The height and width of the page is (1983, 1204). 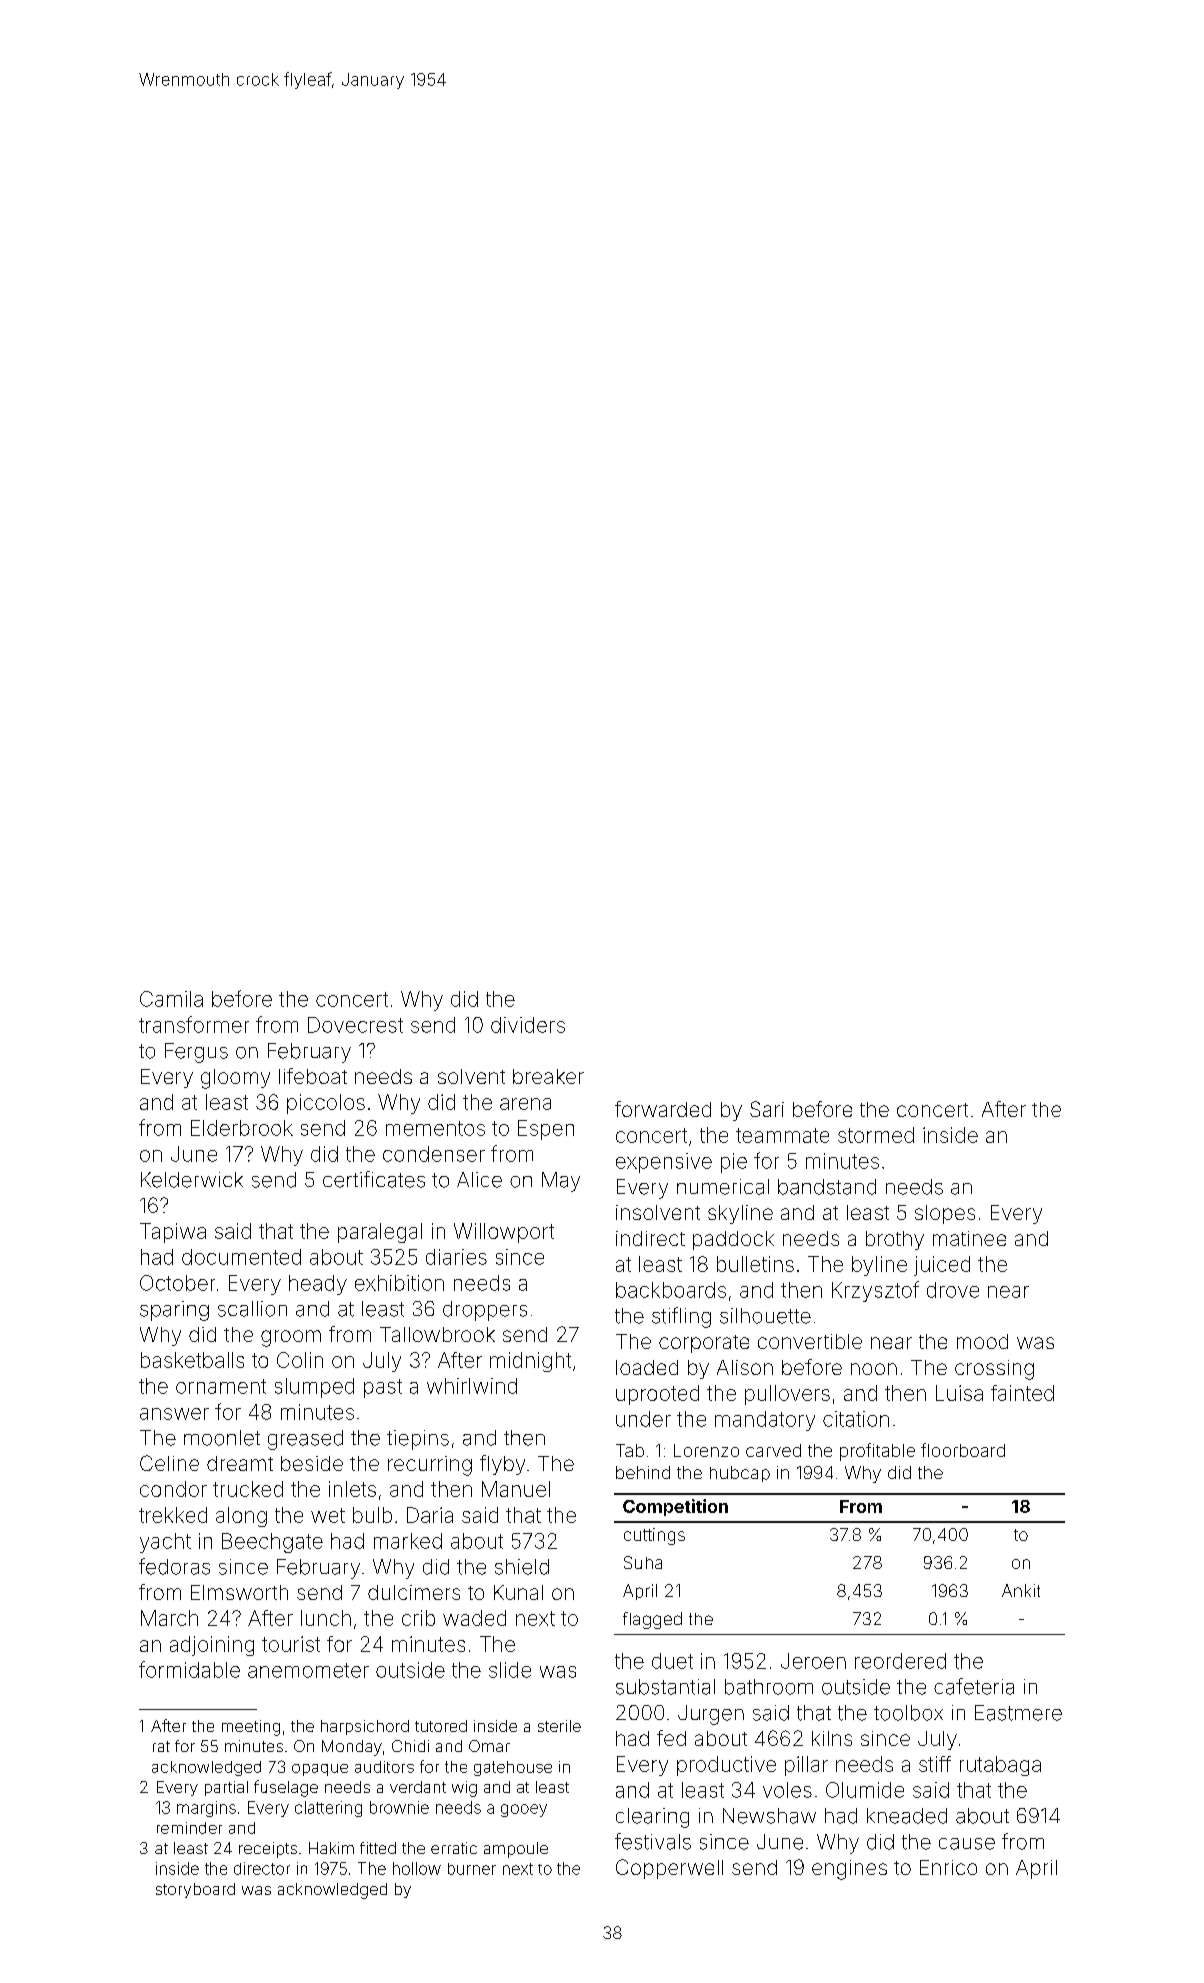 I want to click on profitable, so click(x=877, y=1452).
